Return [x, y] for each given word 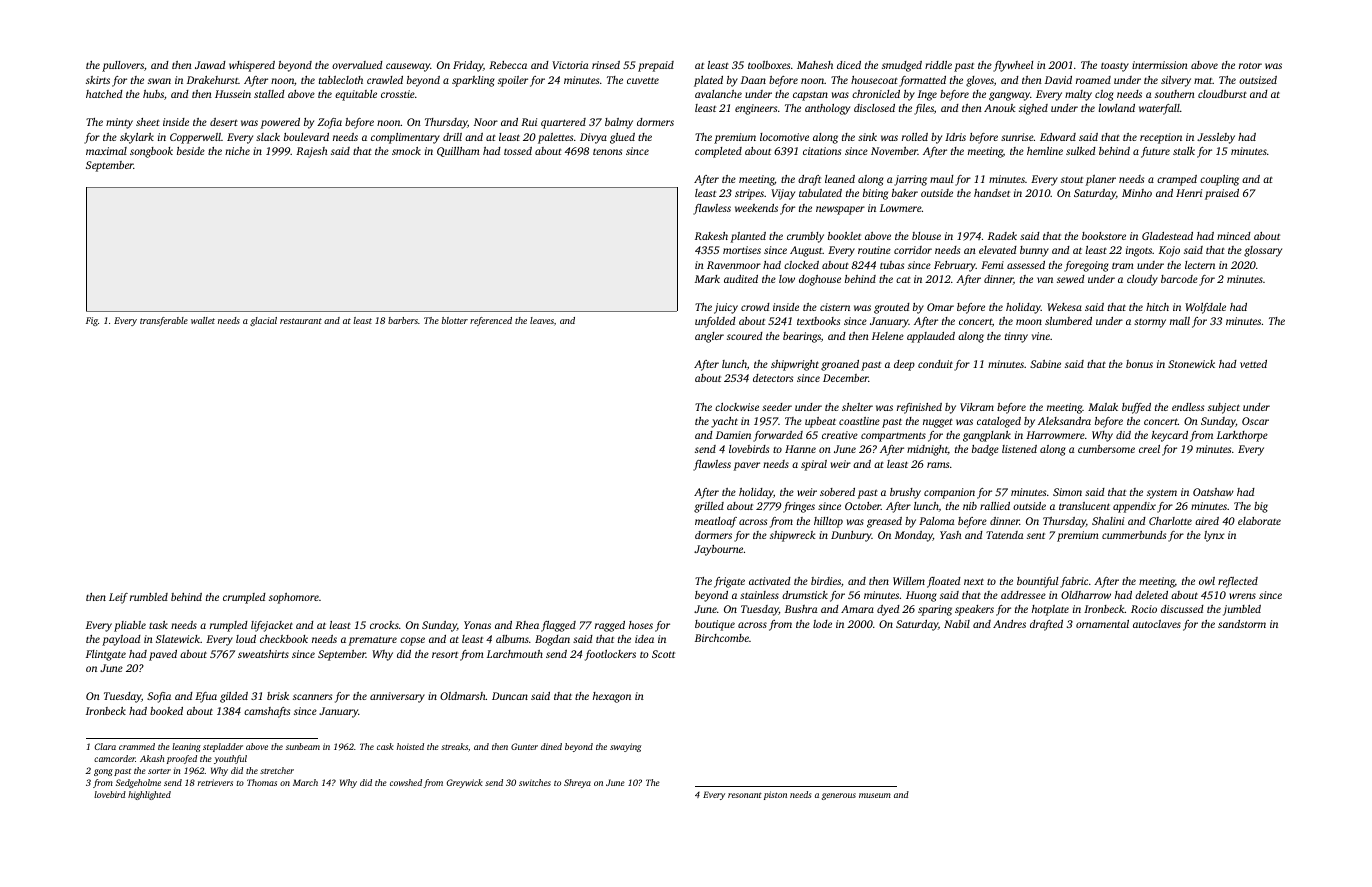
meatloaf [716, 522]
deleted [1151, 595]
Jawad [210, 65]
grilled [709, 507]
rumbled [149, 597]
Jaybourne [718, 550]
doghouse [820, 280]
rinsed [606, 65]
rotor [1250, 65]
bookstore [1104, 236]
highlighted [149, 795]
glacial [263, 321]
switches [535, 782]
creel [1149, 449]
